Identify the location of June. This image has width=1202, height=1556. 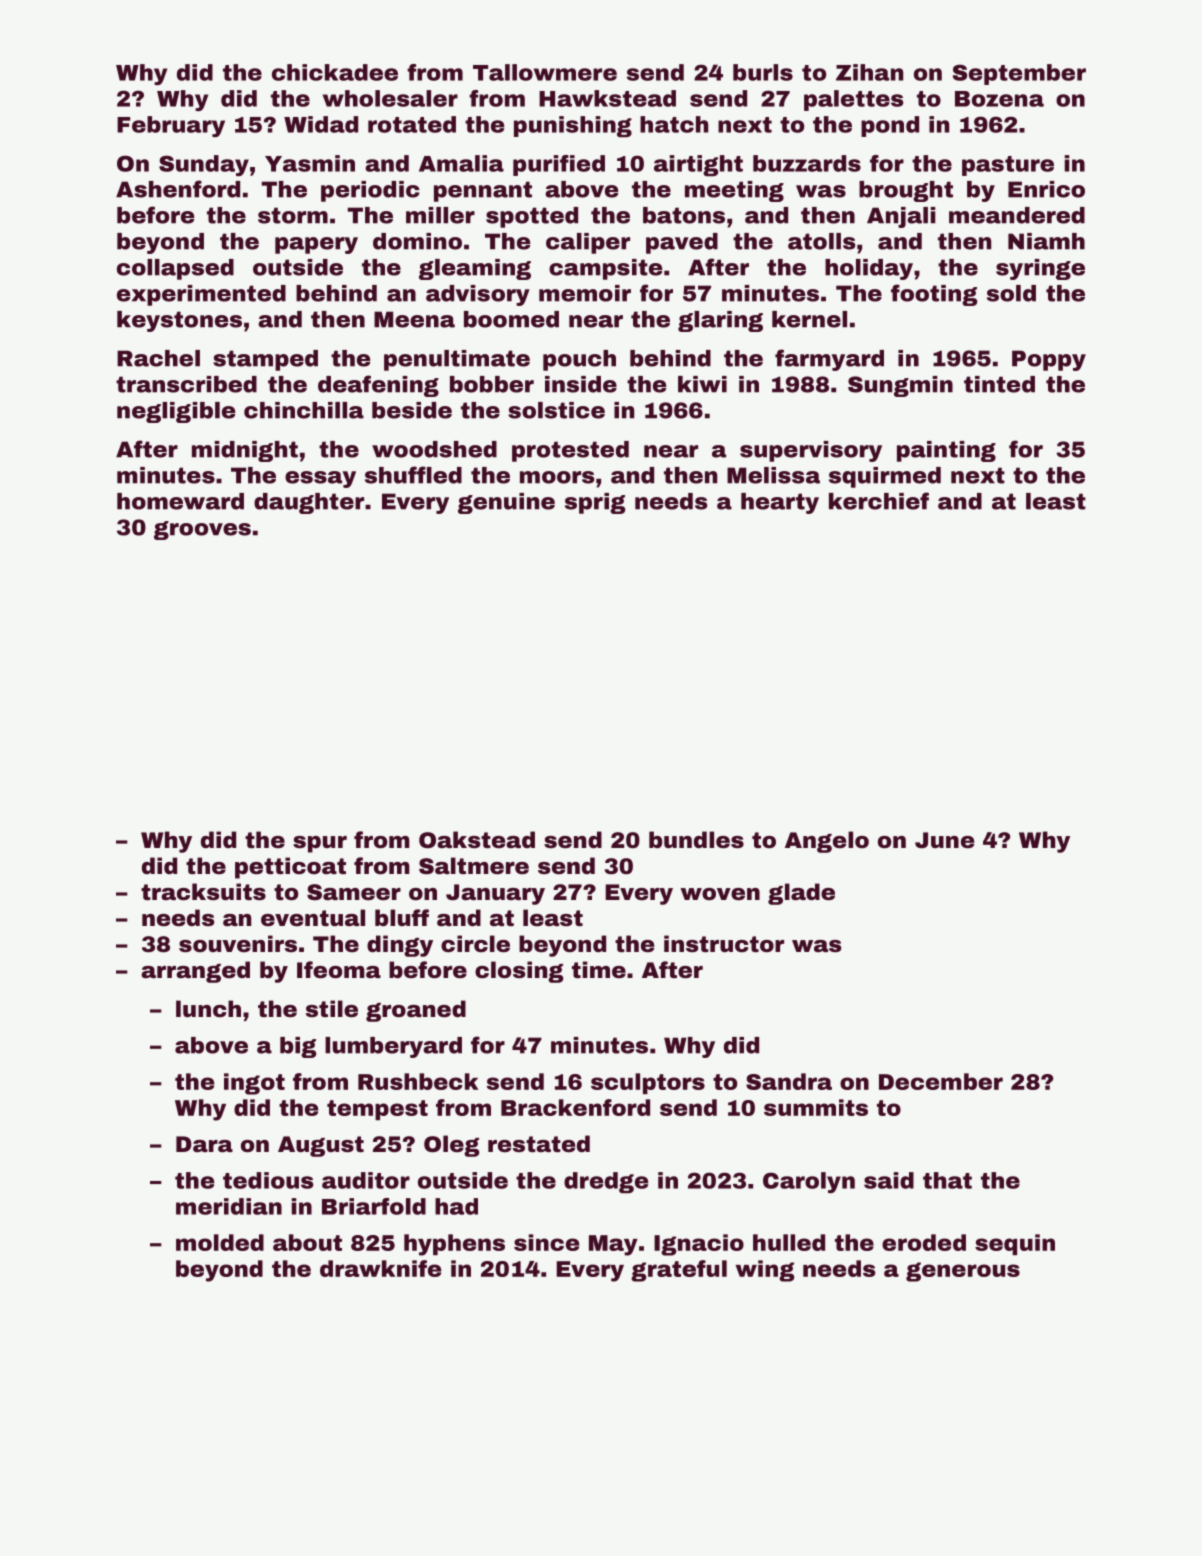
(944, 840).
